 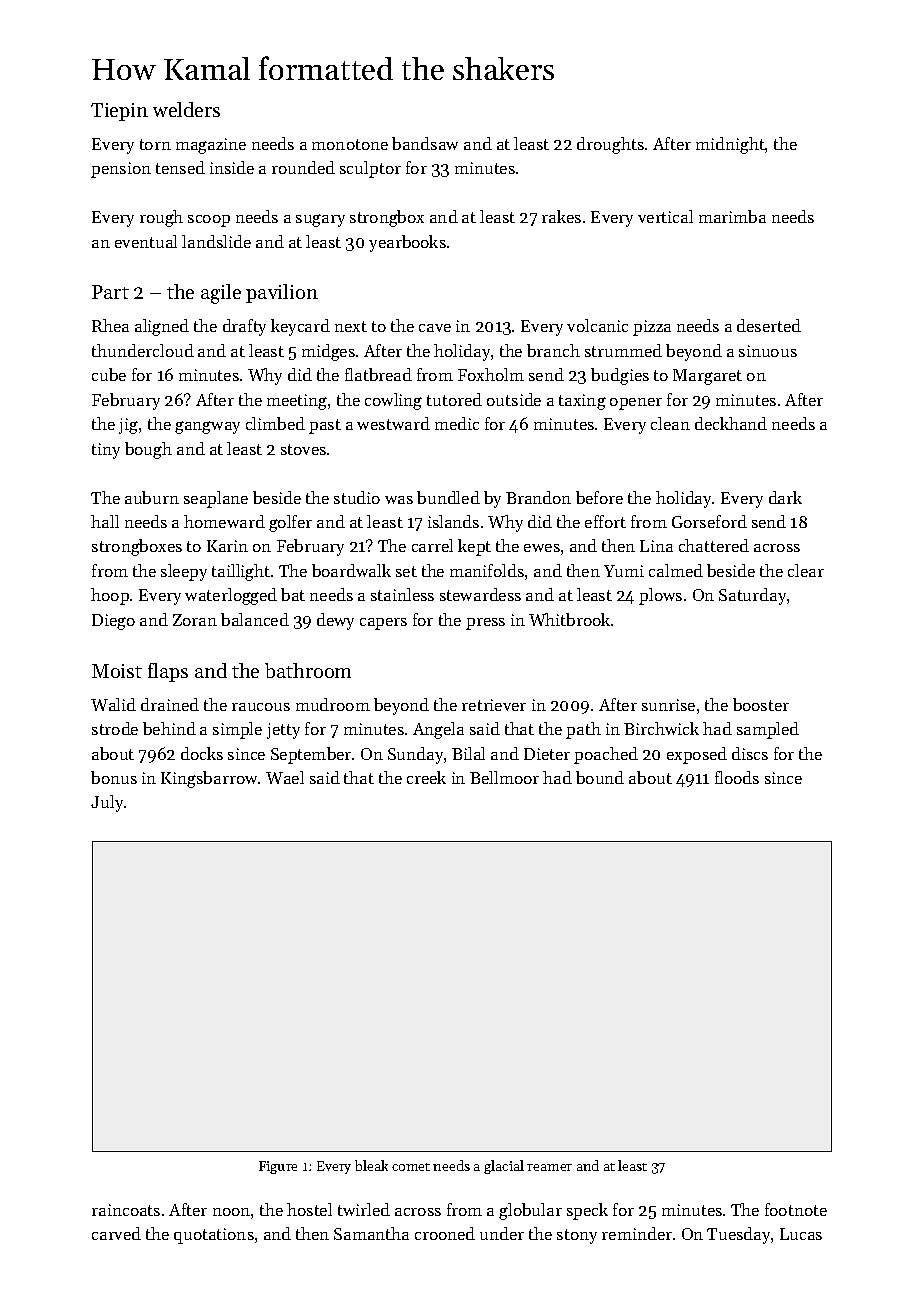 What do you see at coordinates (769, 325) in the page?
I see `deserted` at bounding box center [769, 325].
